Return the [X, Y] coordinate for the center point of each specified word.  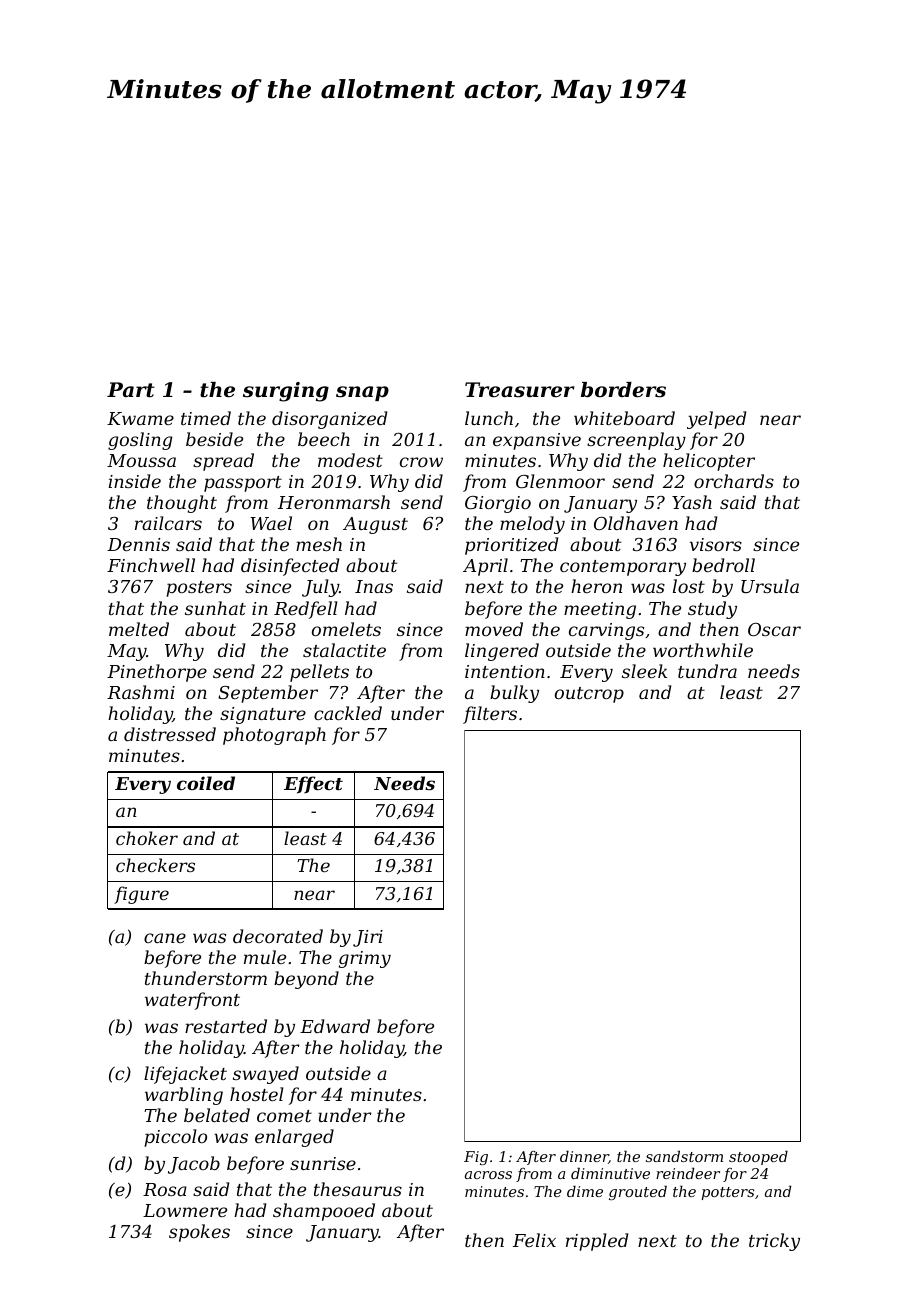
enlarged [294, 1138]
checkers [155, 865]
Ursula [770, 586]
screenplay [636, 441]
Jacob [194, 1165]
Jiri [368, 938]
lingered [502, 652]
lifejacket [185, 1075]
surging [286, 392]
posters [199, 589]
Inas [374, 586]
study [712, 610]
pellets [319, 673]
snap [362, 393]
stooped [758, 1157]
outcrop [589, 695]
